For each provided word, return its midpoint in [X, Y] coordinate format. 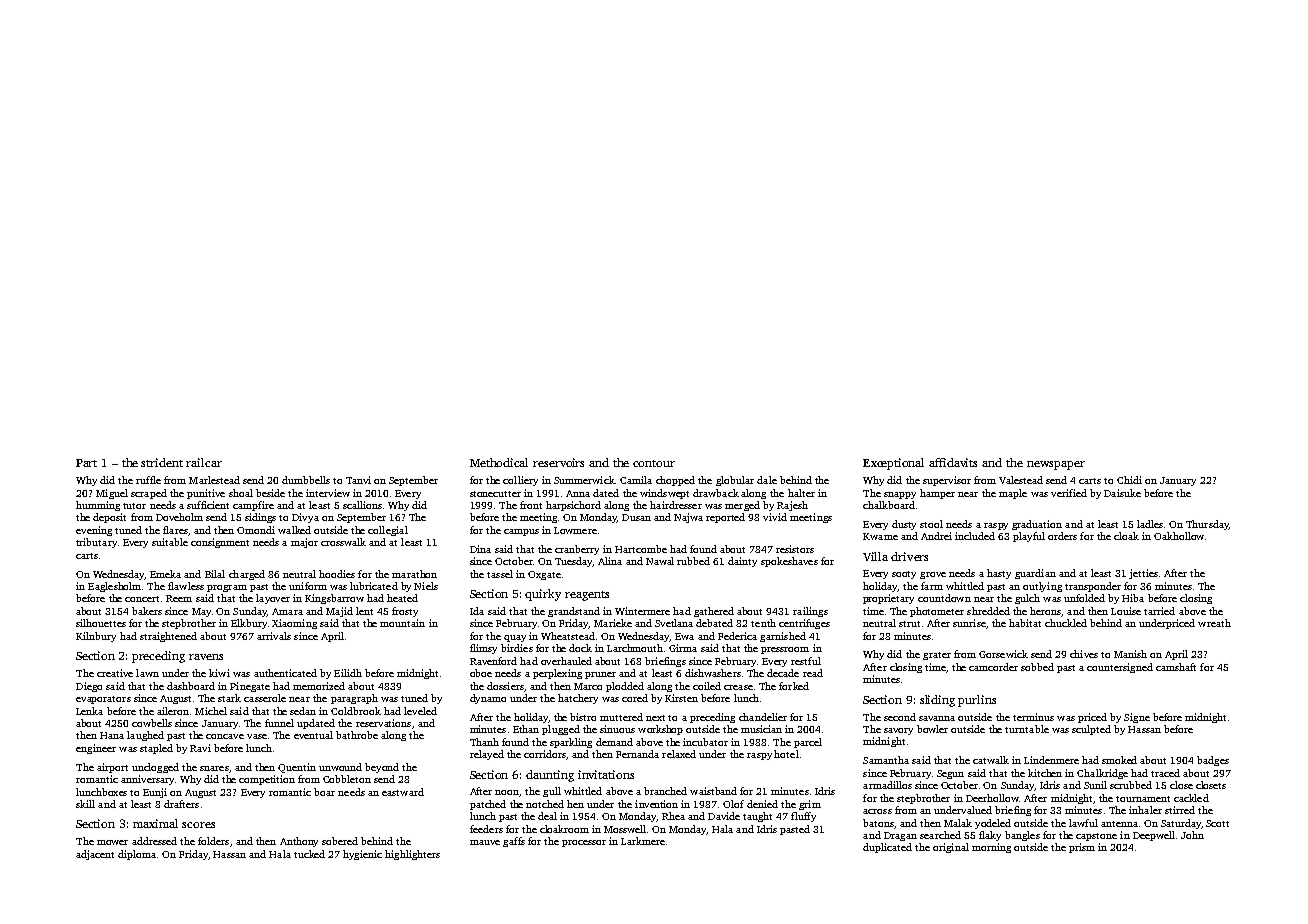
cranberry [577, 550]
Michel [211, 711]
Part [86, 463]
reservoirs [558, 462]
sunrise [969, 623]
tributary [96, 543]
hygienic [362, 855]
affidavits [953, 462]
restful [806, 661]
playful [1029, 537]
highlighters [412, 855]
